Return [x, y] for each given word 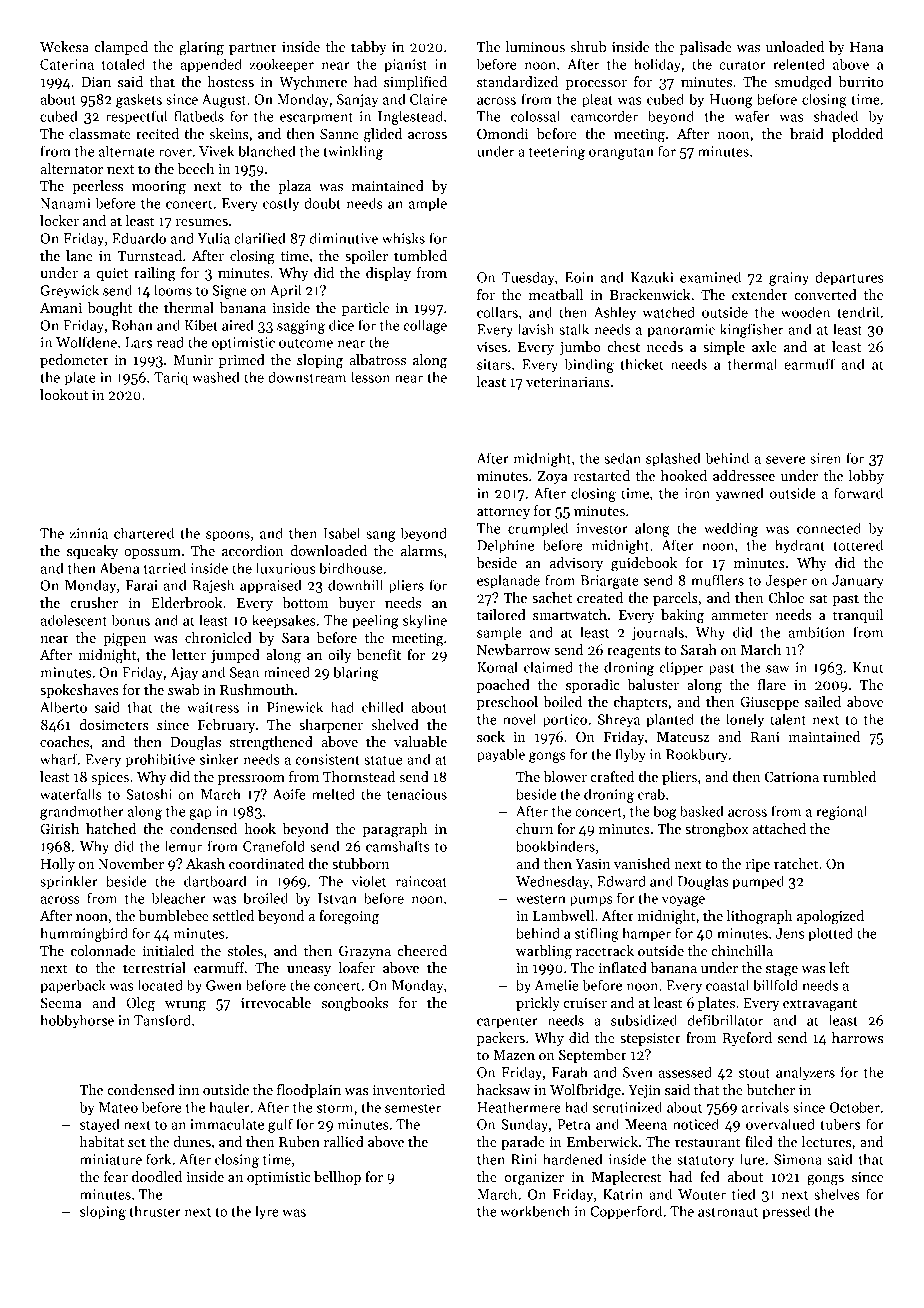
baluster [653, 684]
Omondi [502, 133]
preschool [507, 703]
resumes [202, 222]
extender [760, 294]
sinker [219, 759]
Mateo [118, 1107]
